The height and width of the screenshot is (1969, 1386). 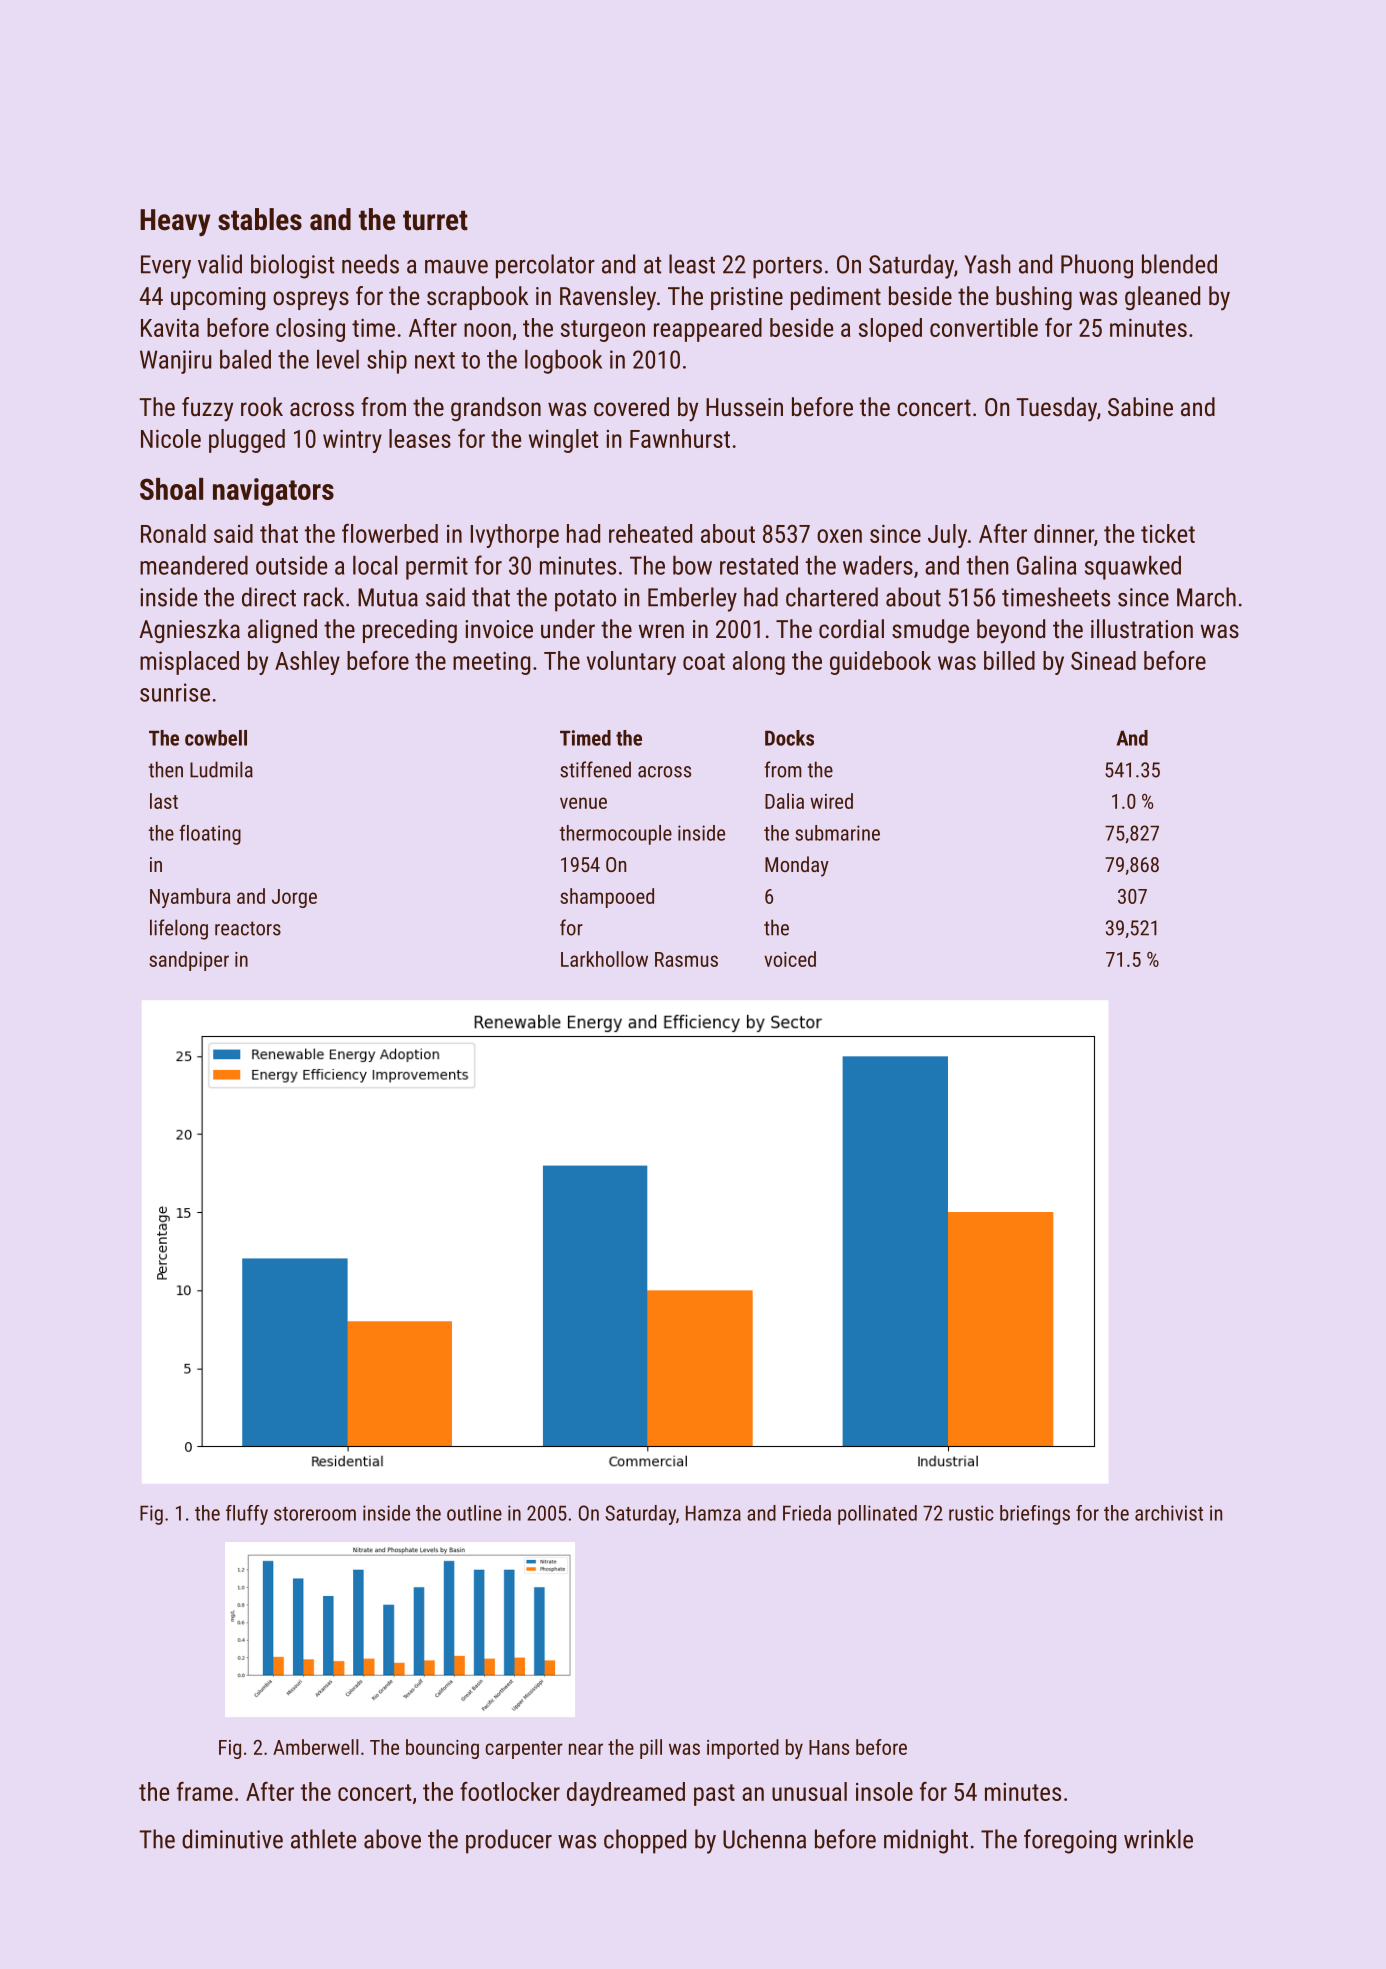 What do you see at coordinates (435, 220) in the screenshot?
I see `turret` at bounding box center [435, 220].
